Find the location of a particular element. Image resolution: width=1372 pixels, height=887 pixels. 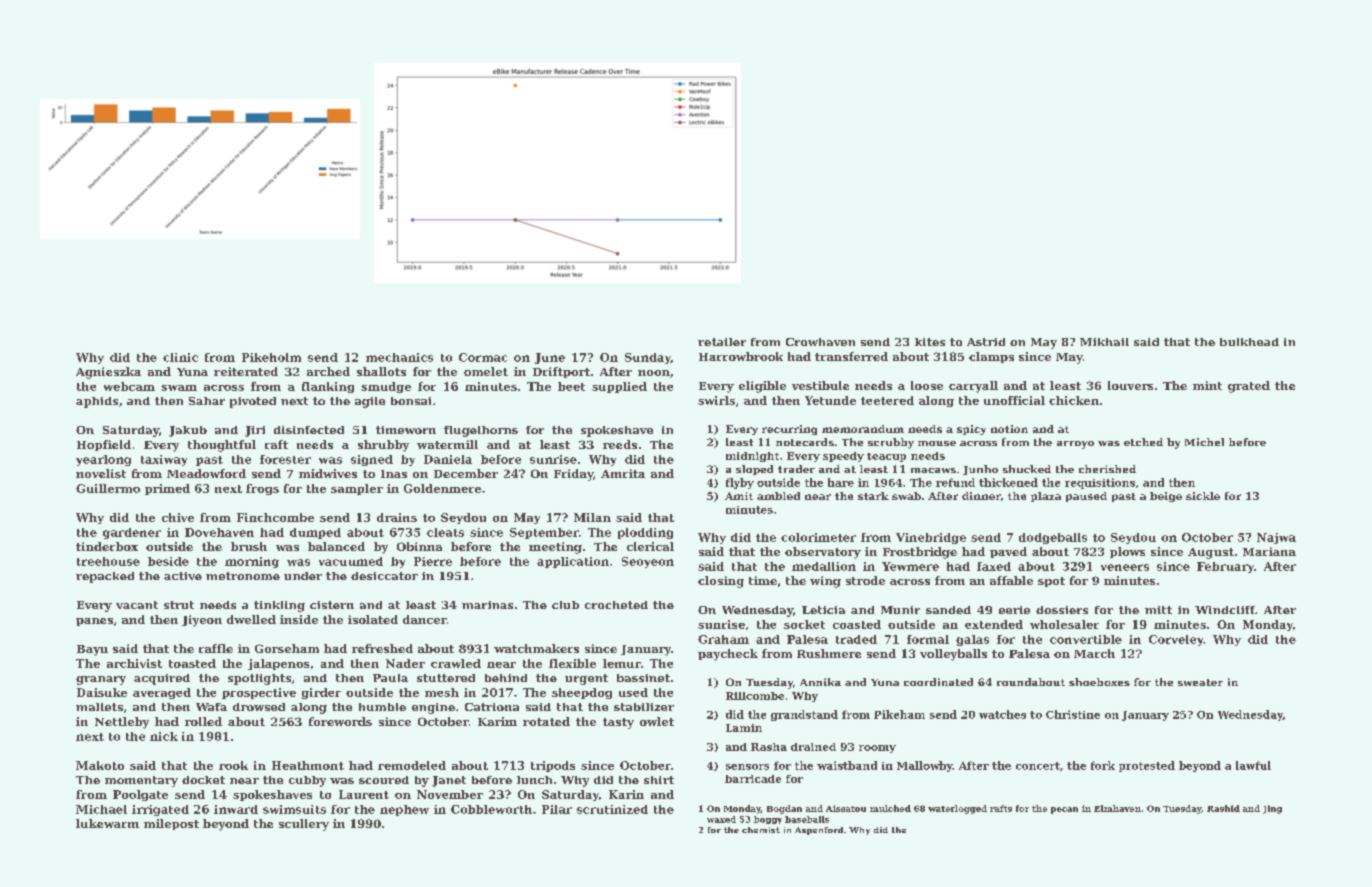

retailer is located at coordinates (722, 342).
